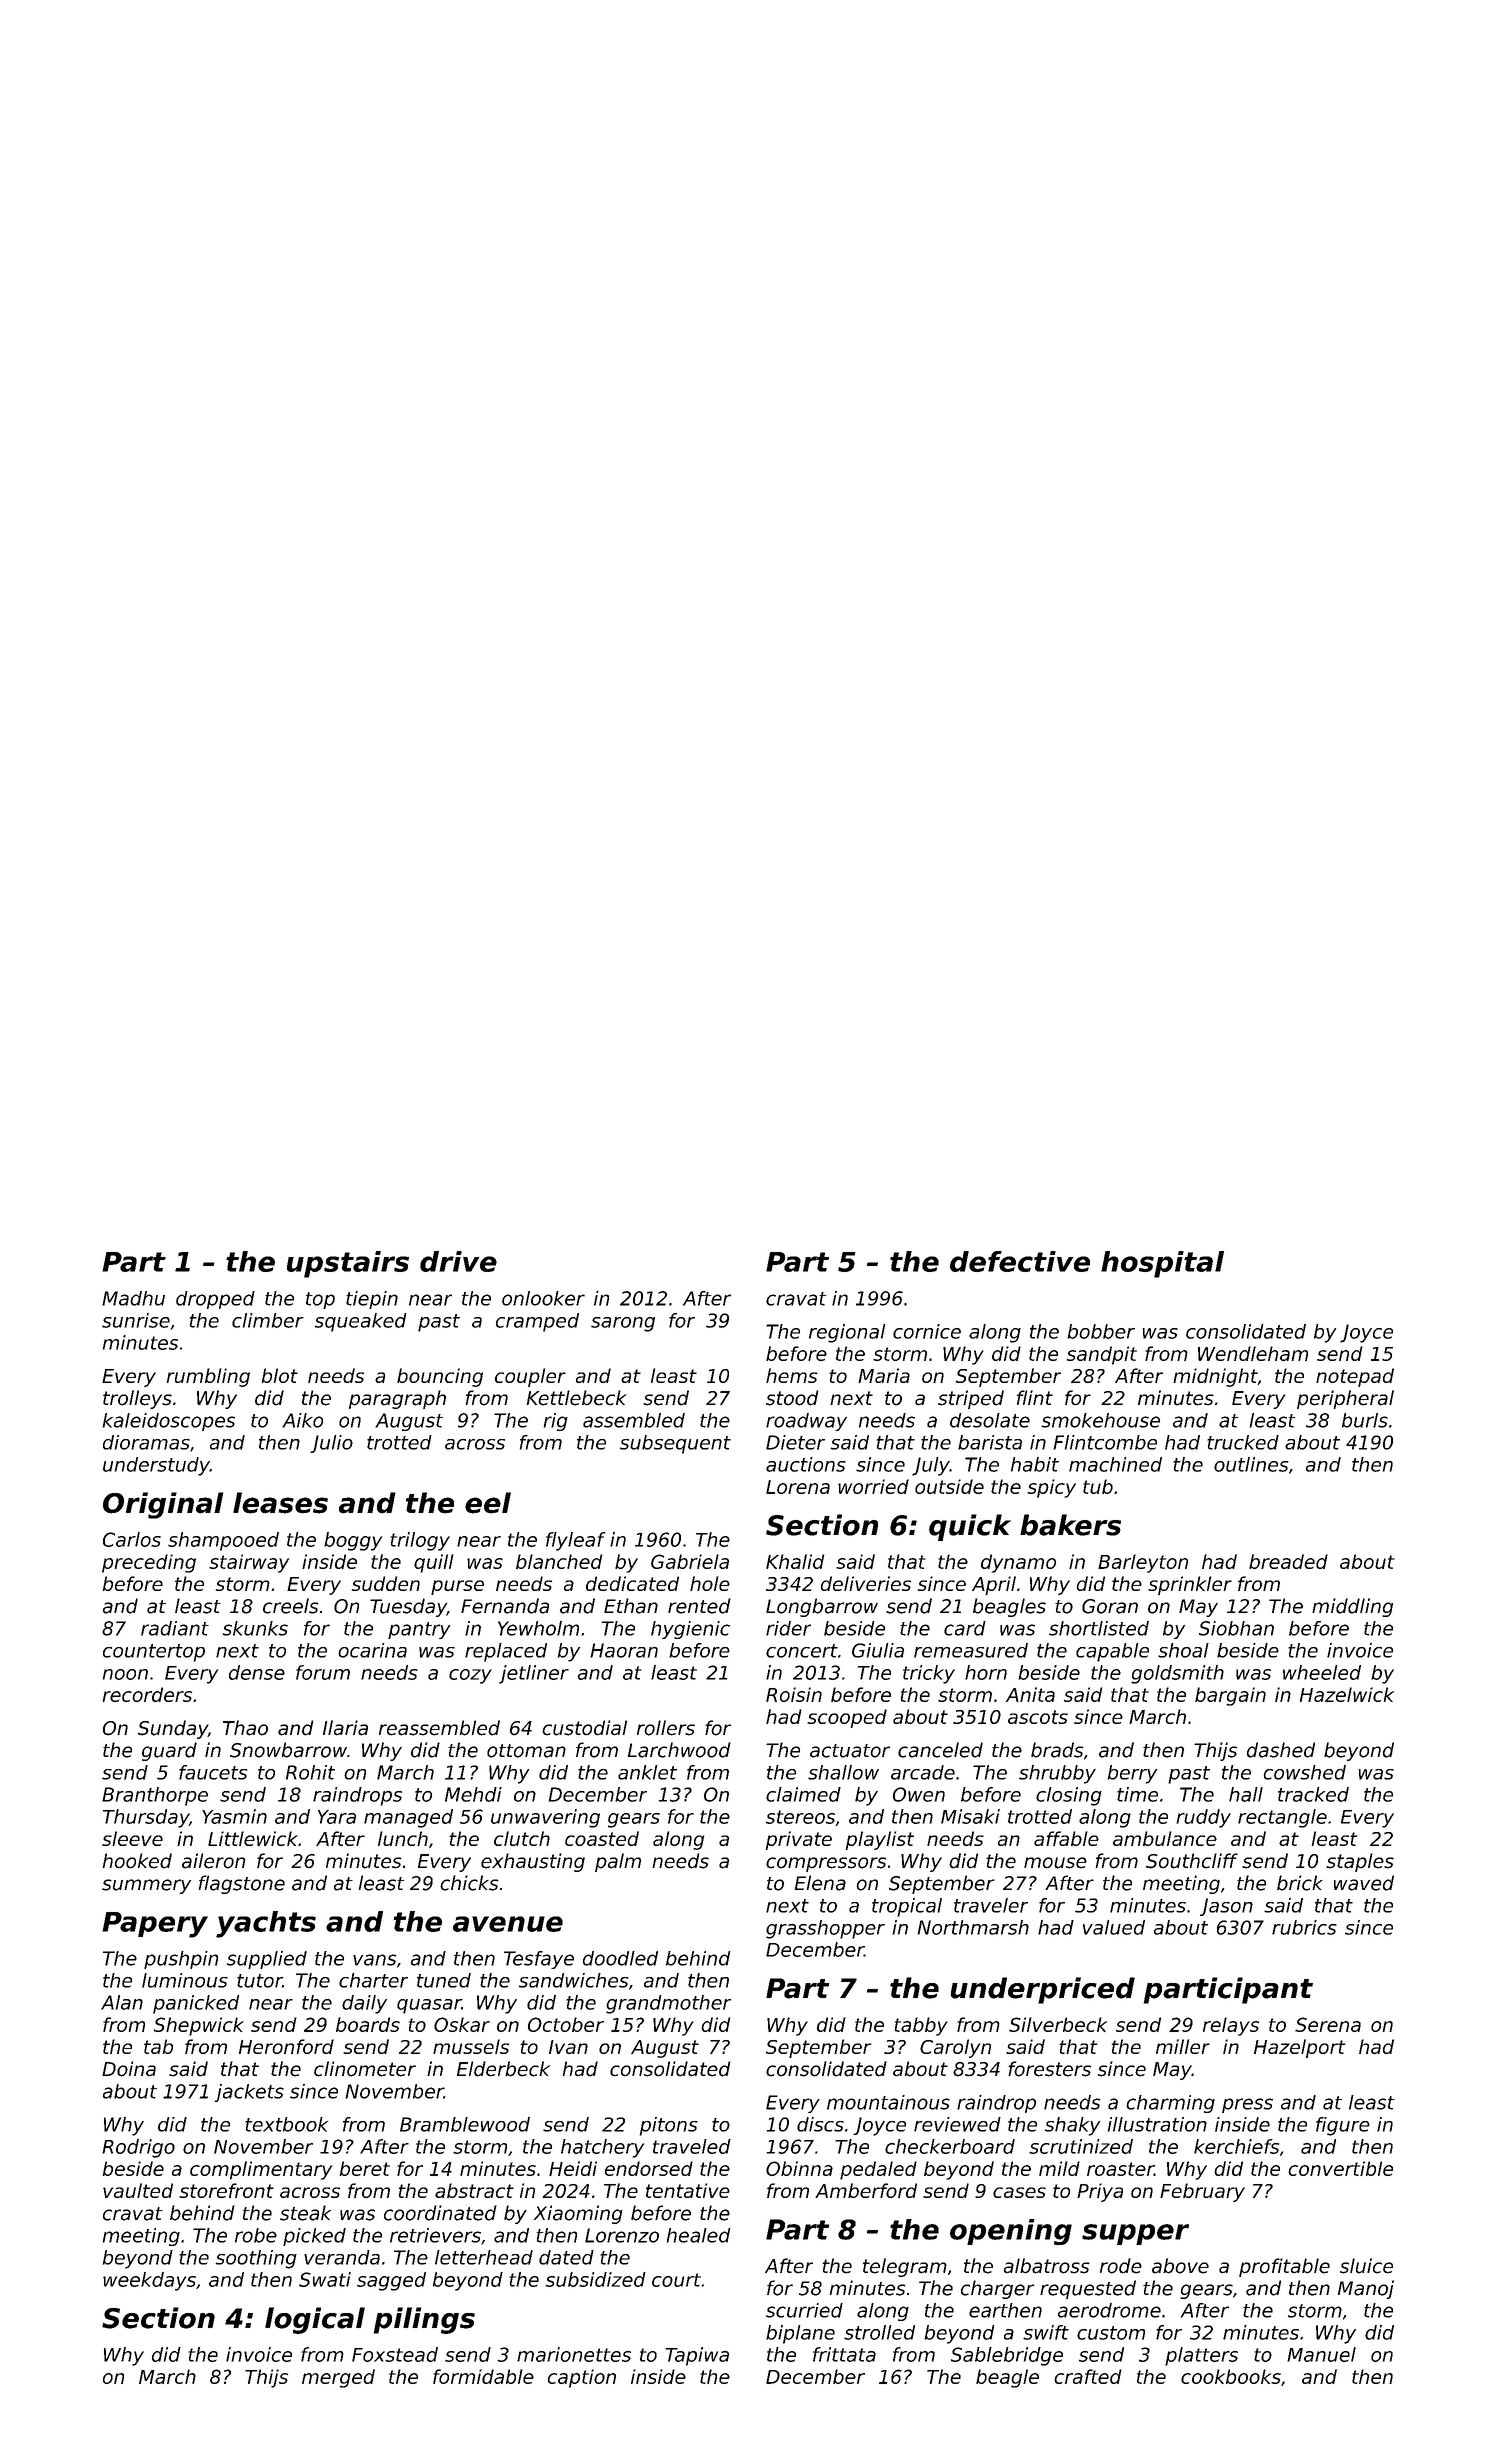 This screenshot has width=1496, height=2464. What do you see at coordinates (253, 1838) in the screenshot?
I see `Littlewick` at bounding box center [253, 1838].
